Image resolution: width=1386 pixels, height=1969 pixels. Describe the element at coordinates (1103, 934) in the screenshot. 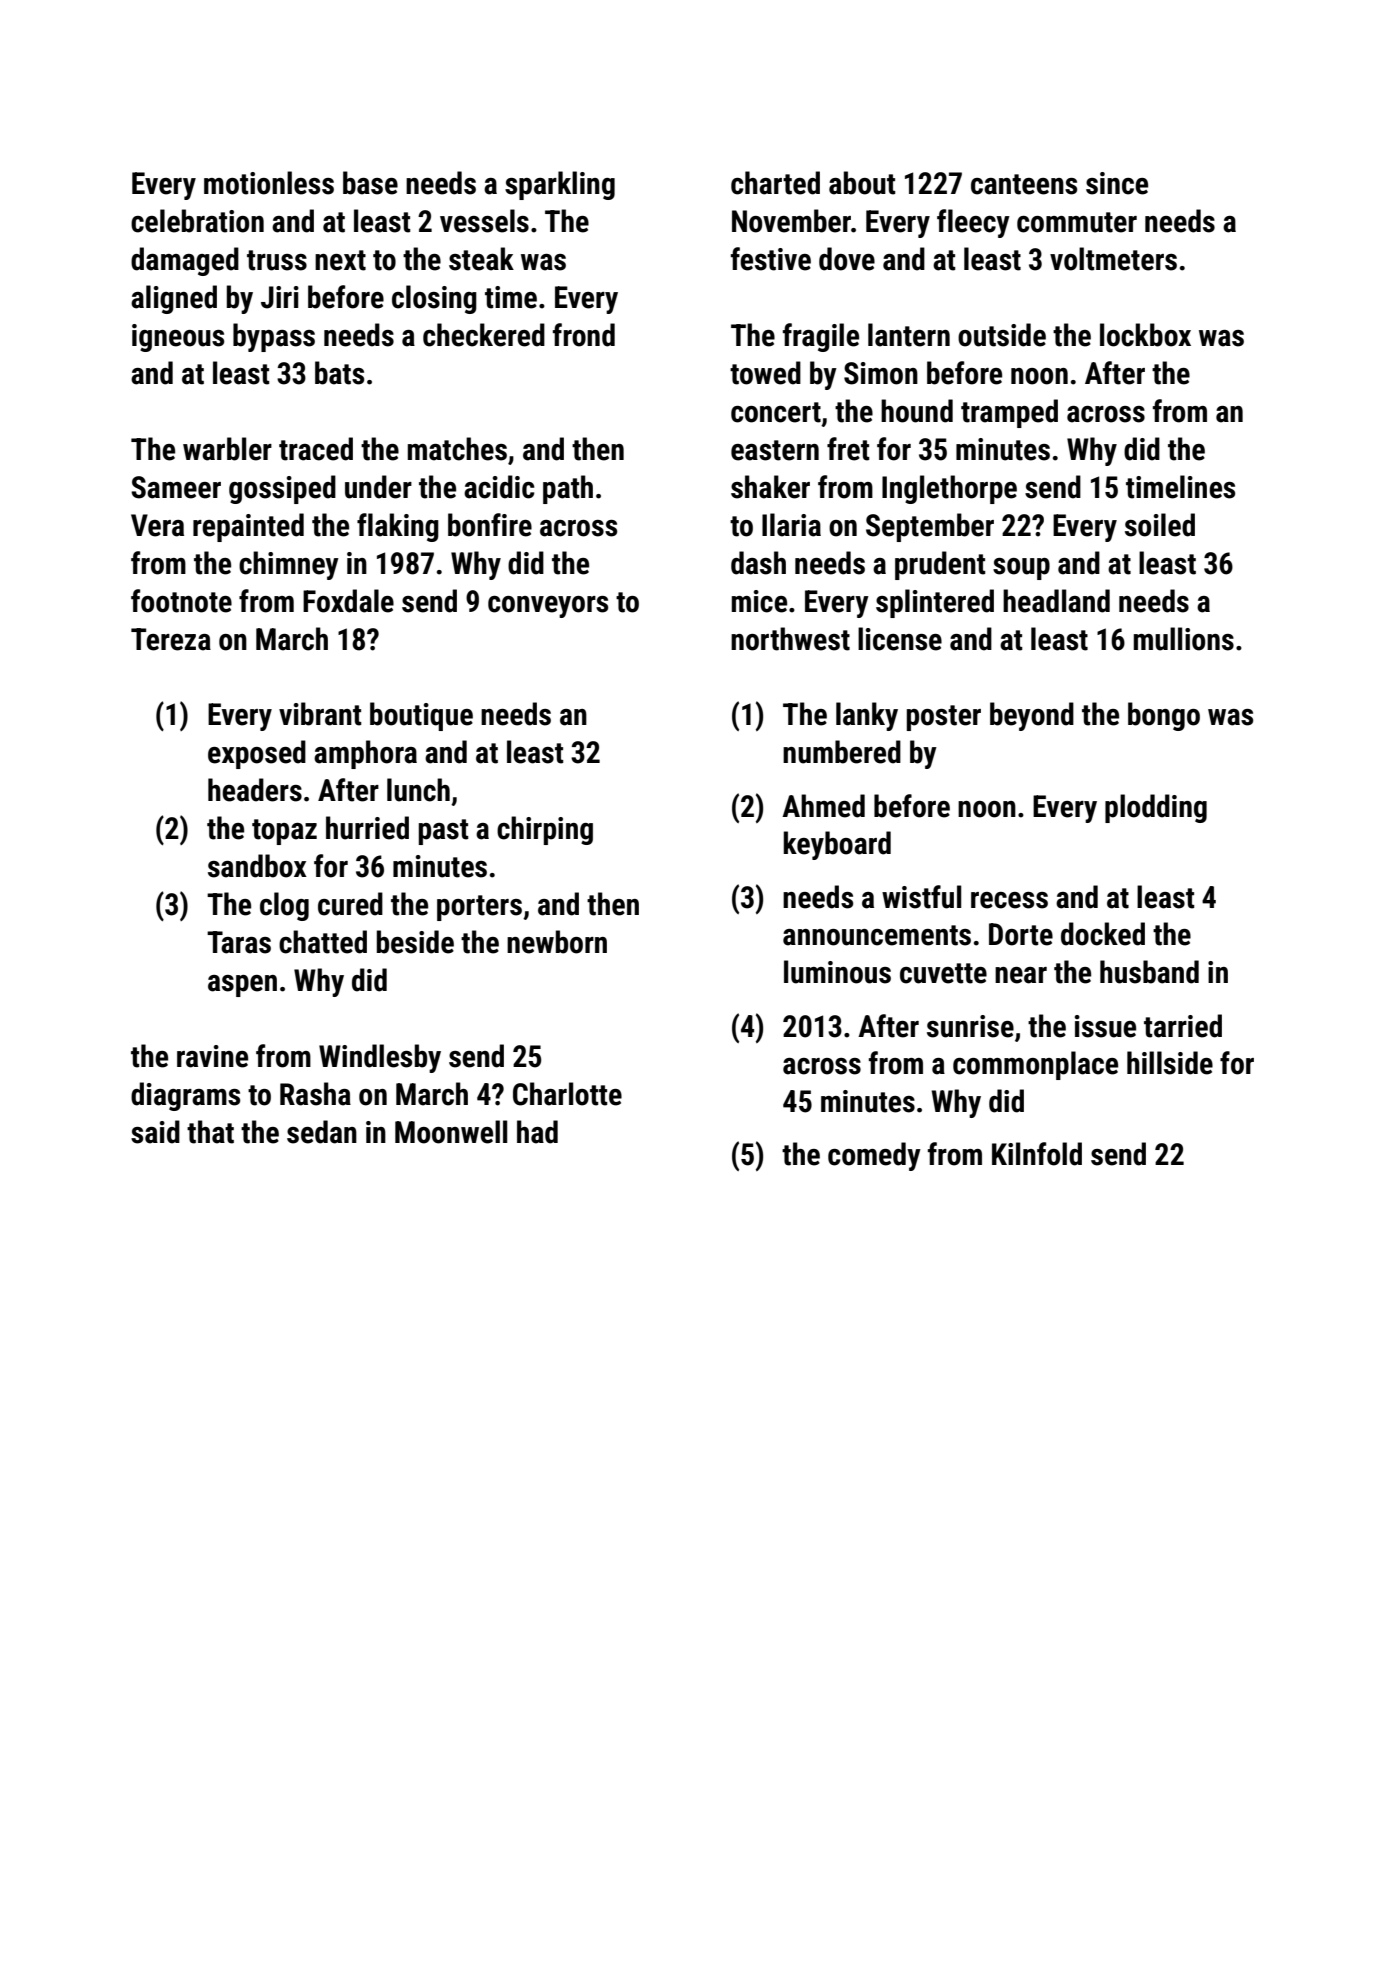

I see `docked` at that location.
